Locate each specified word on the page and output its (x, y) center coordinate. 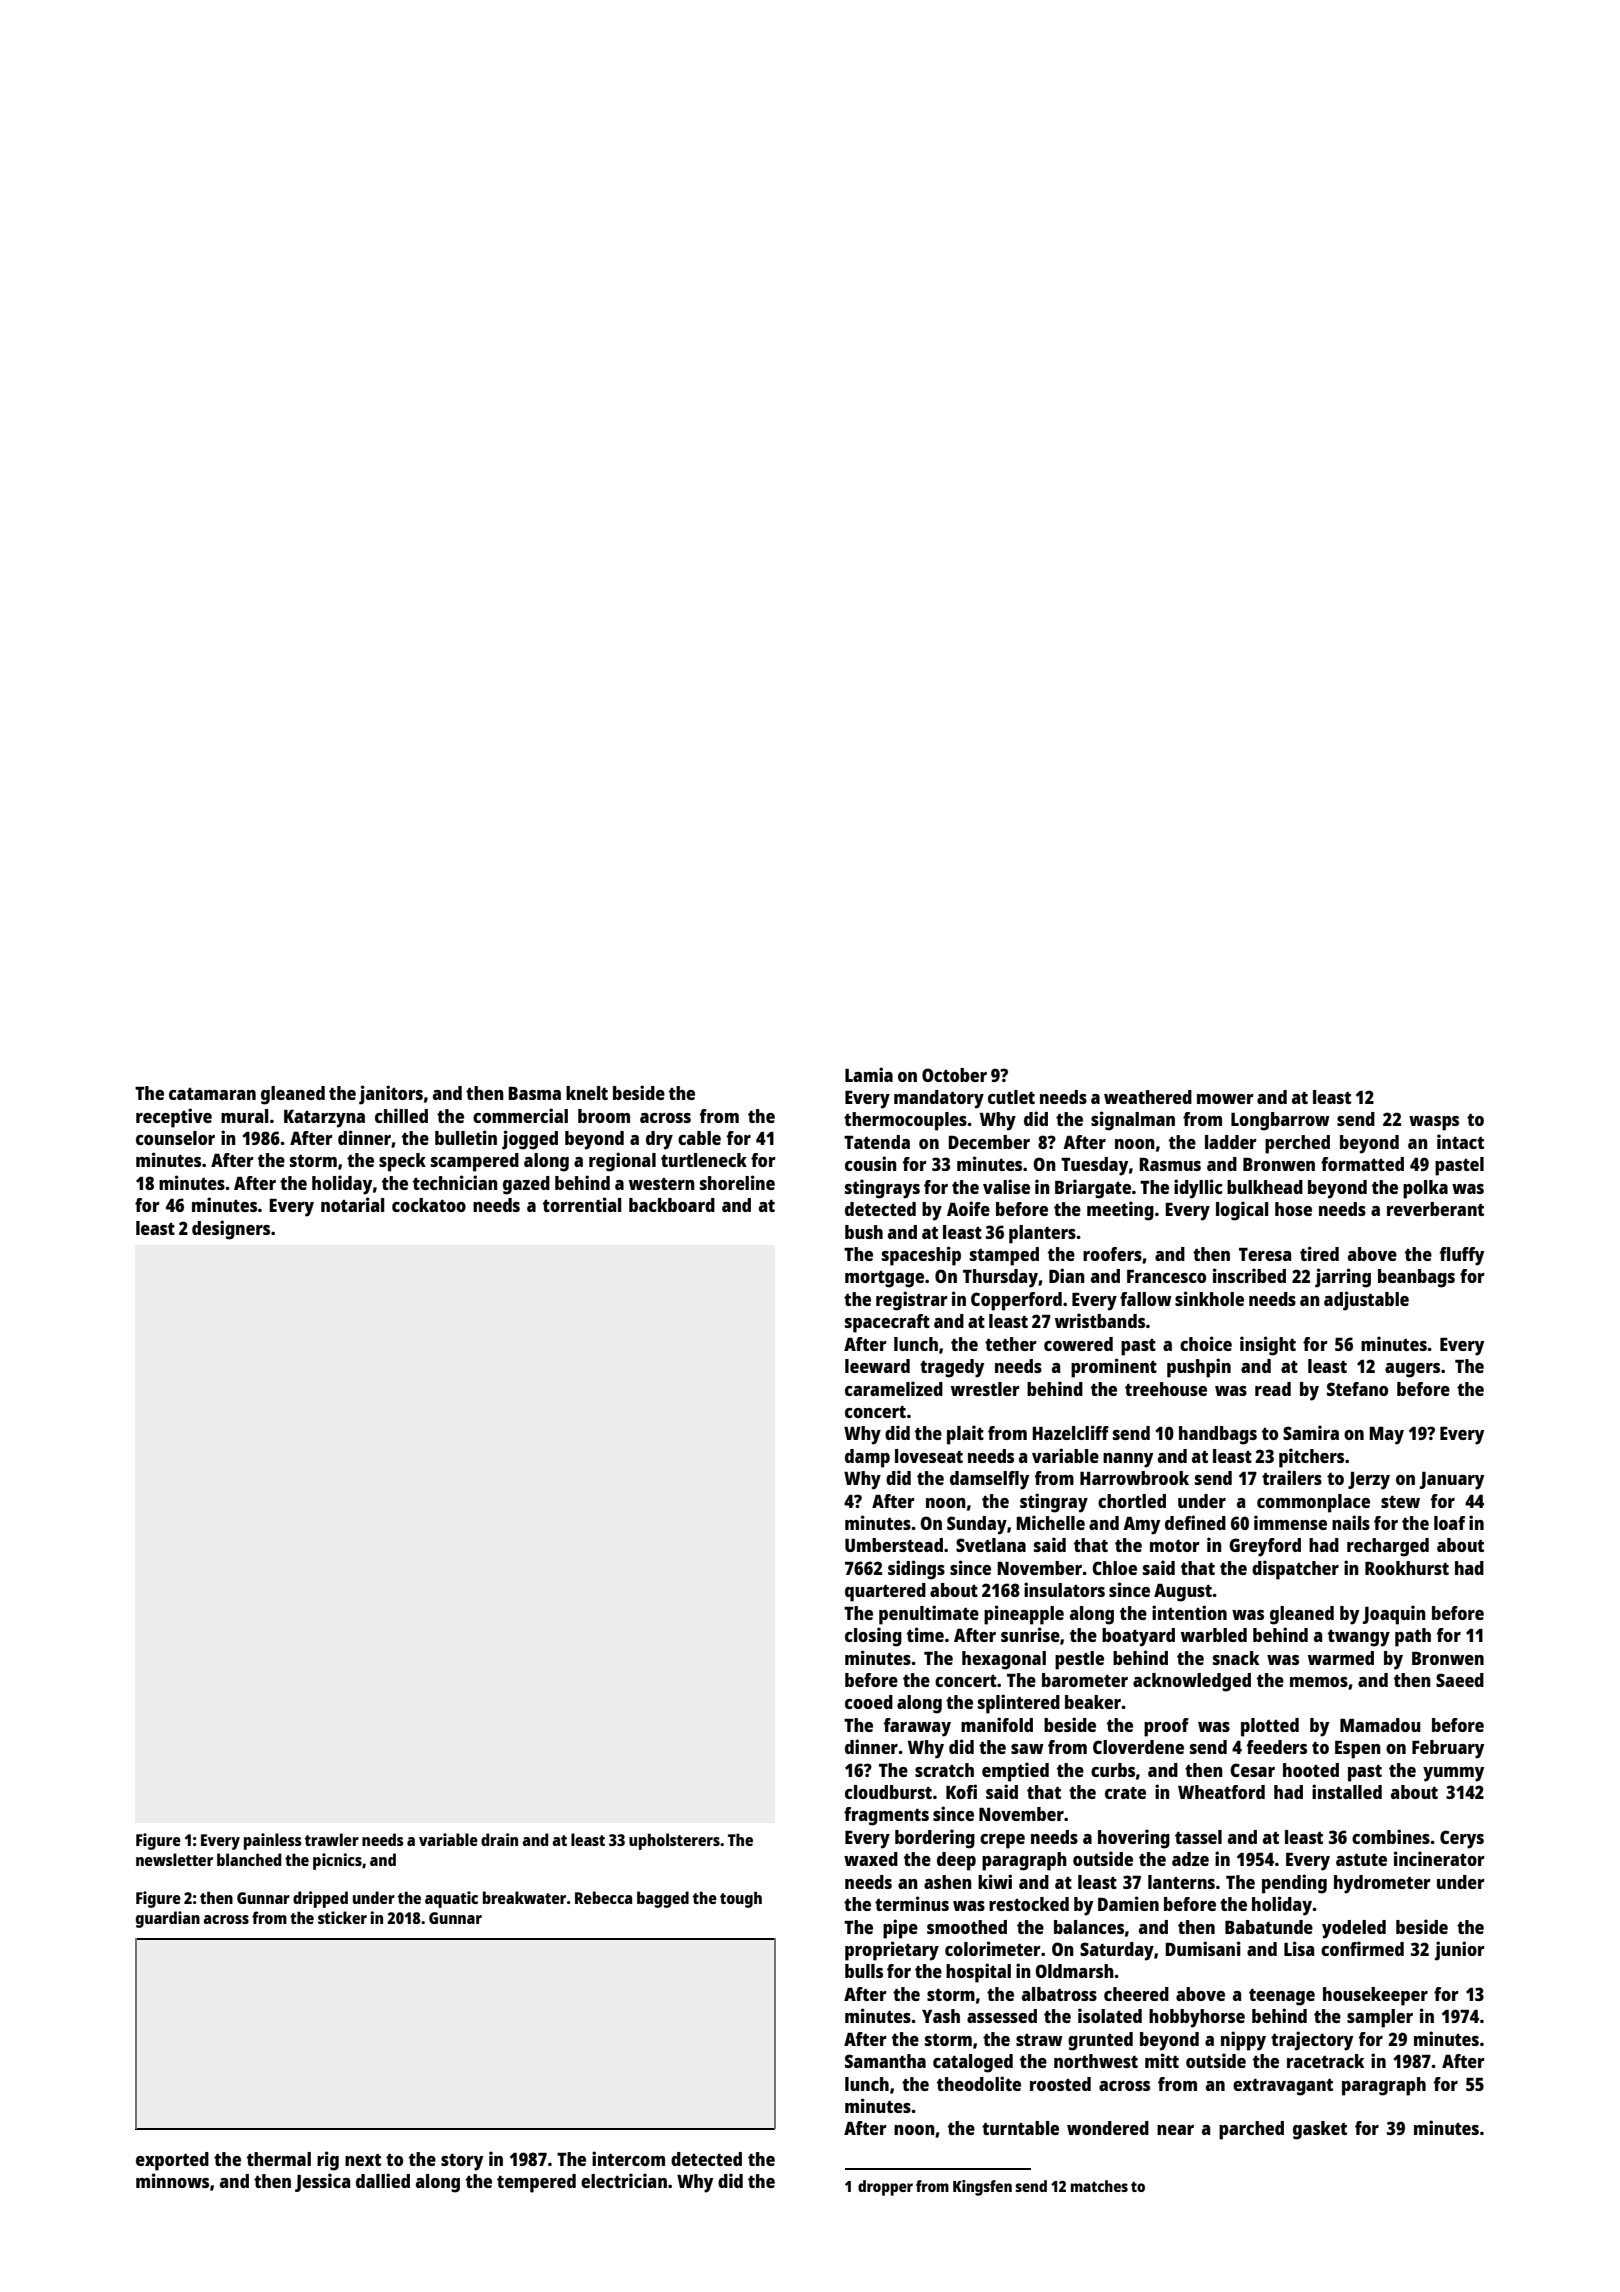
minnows (172, 2180)
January (1451, 1481)
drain (499, 1839)
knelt (587, 1093)
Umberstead (894, 1545)
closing (873, 1637)
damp (867, 1458)
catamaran (212, 1094)
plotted (1270, 1727)
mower (1225, 1099)
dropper (885, 2188)
